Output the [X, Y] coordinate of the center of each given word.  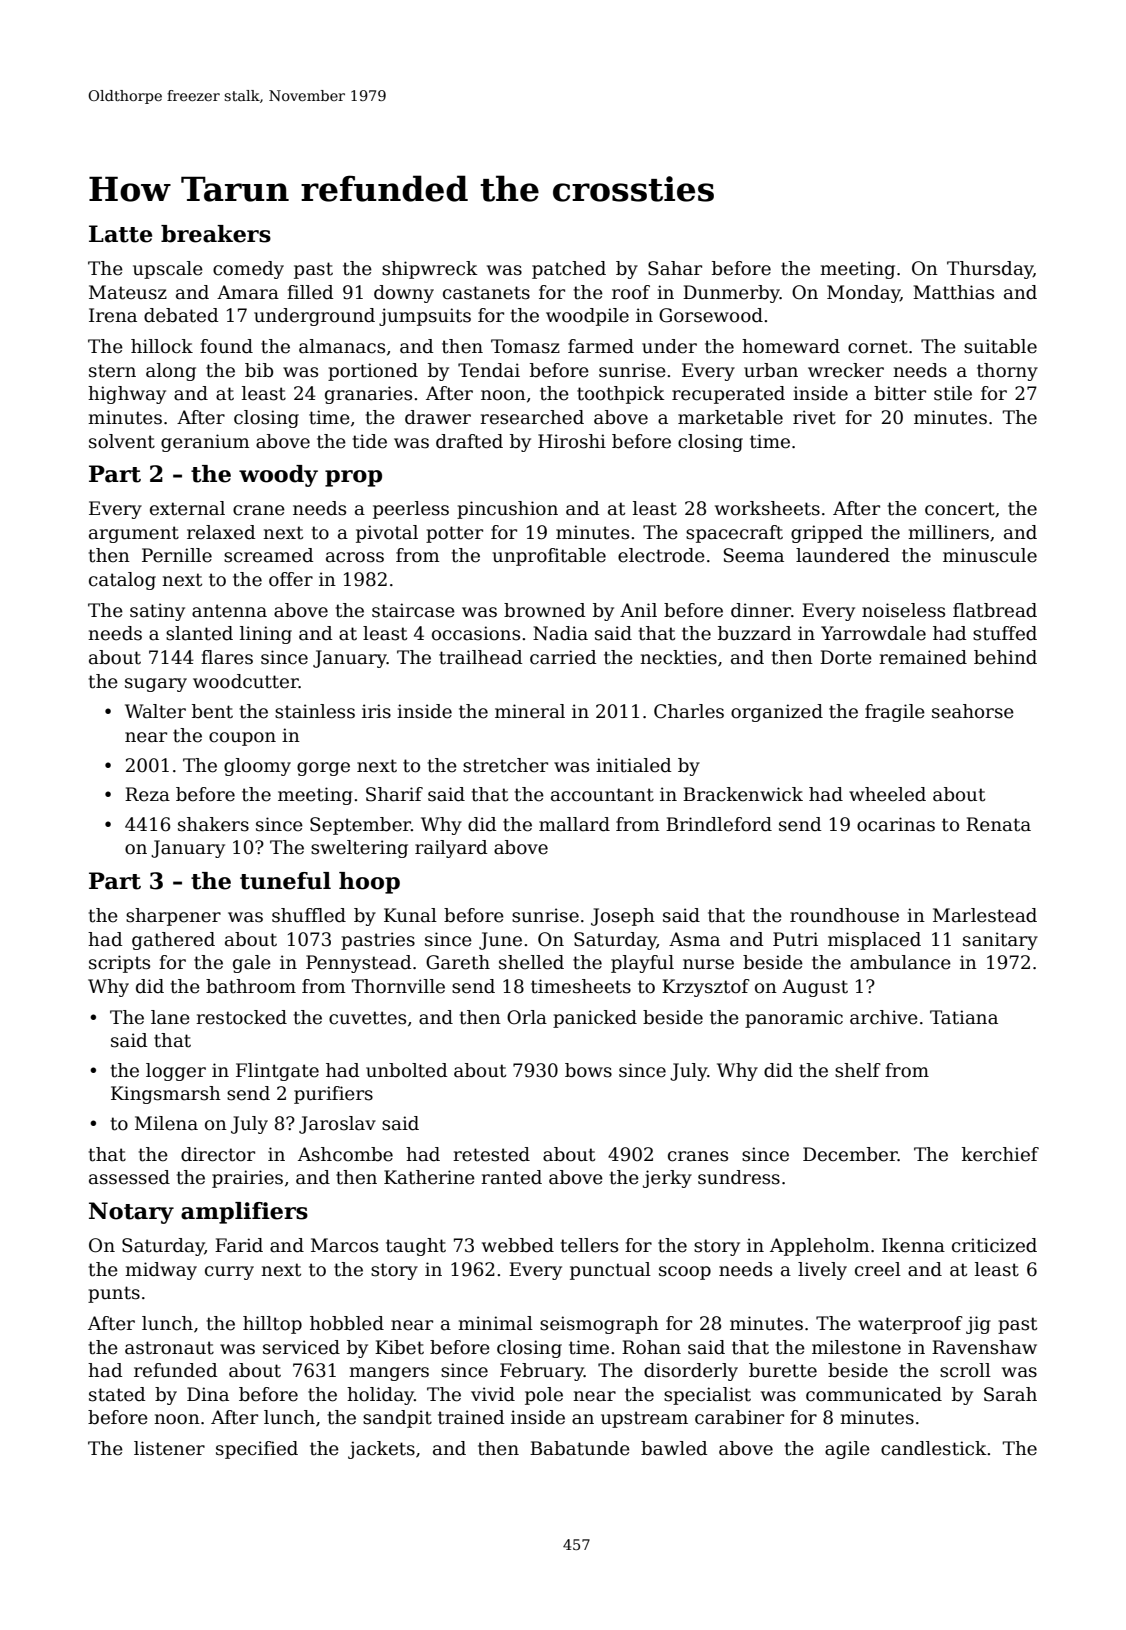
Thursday [990, 270]
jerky [667, 1179]
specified [257, 1450]
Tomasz [525, 346]
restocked [241, 1017]
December [850, 1154]
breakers [216, 234]
